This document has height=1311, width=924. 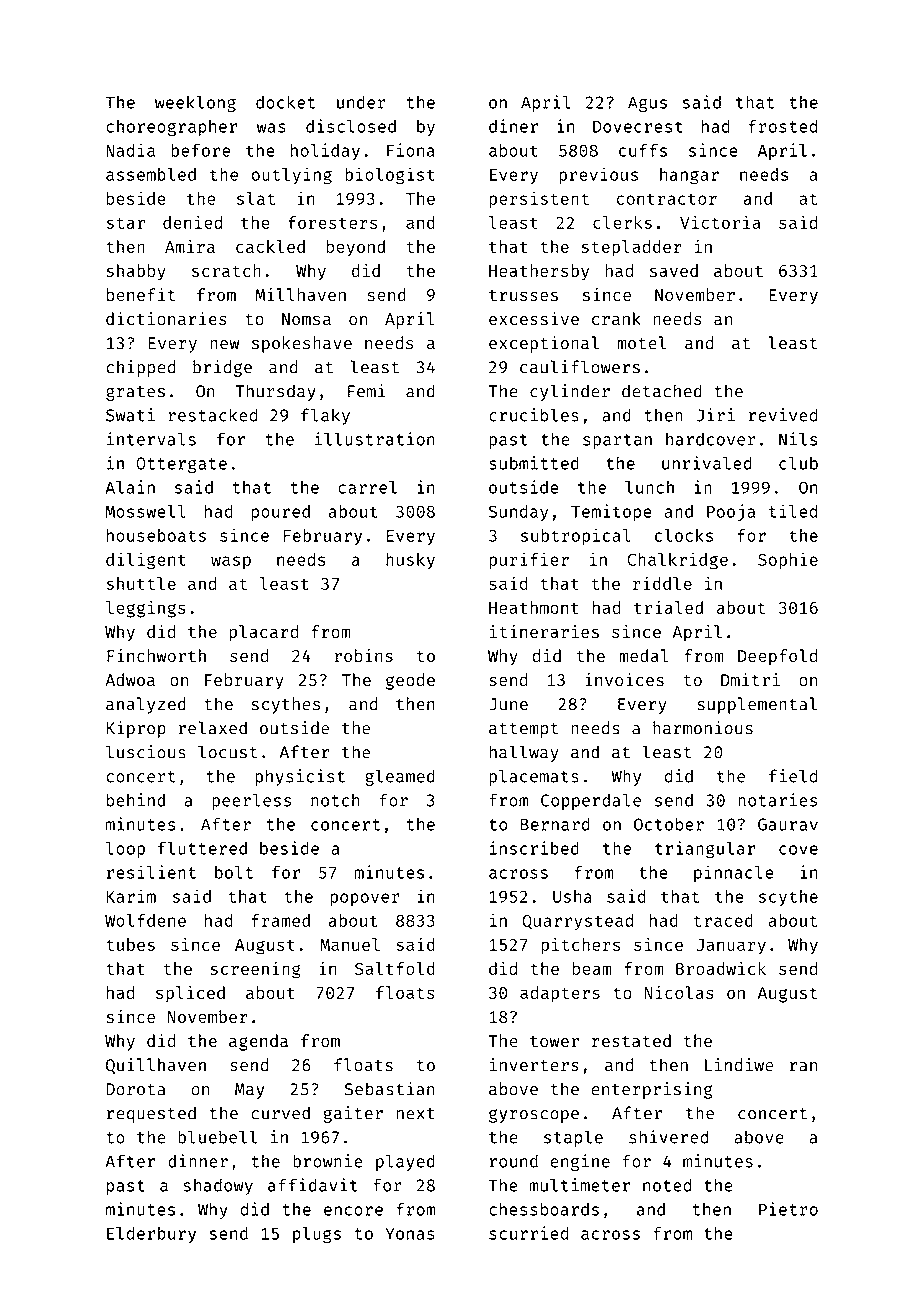 I want to click on Dorota, so click(x=135, y=1089).
